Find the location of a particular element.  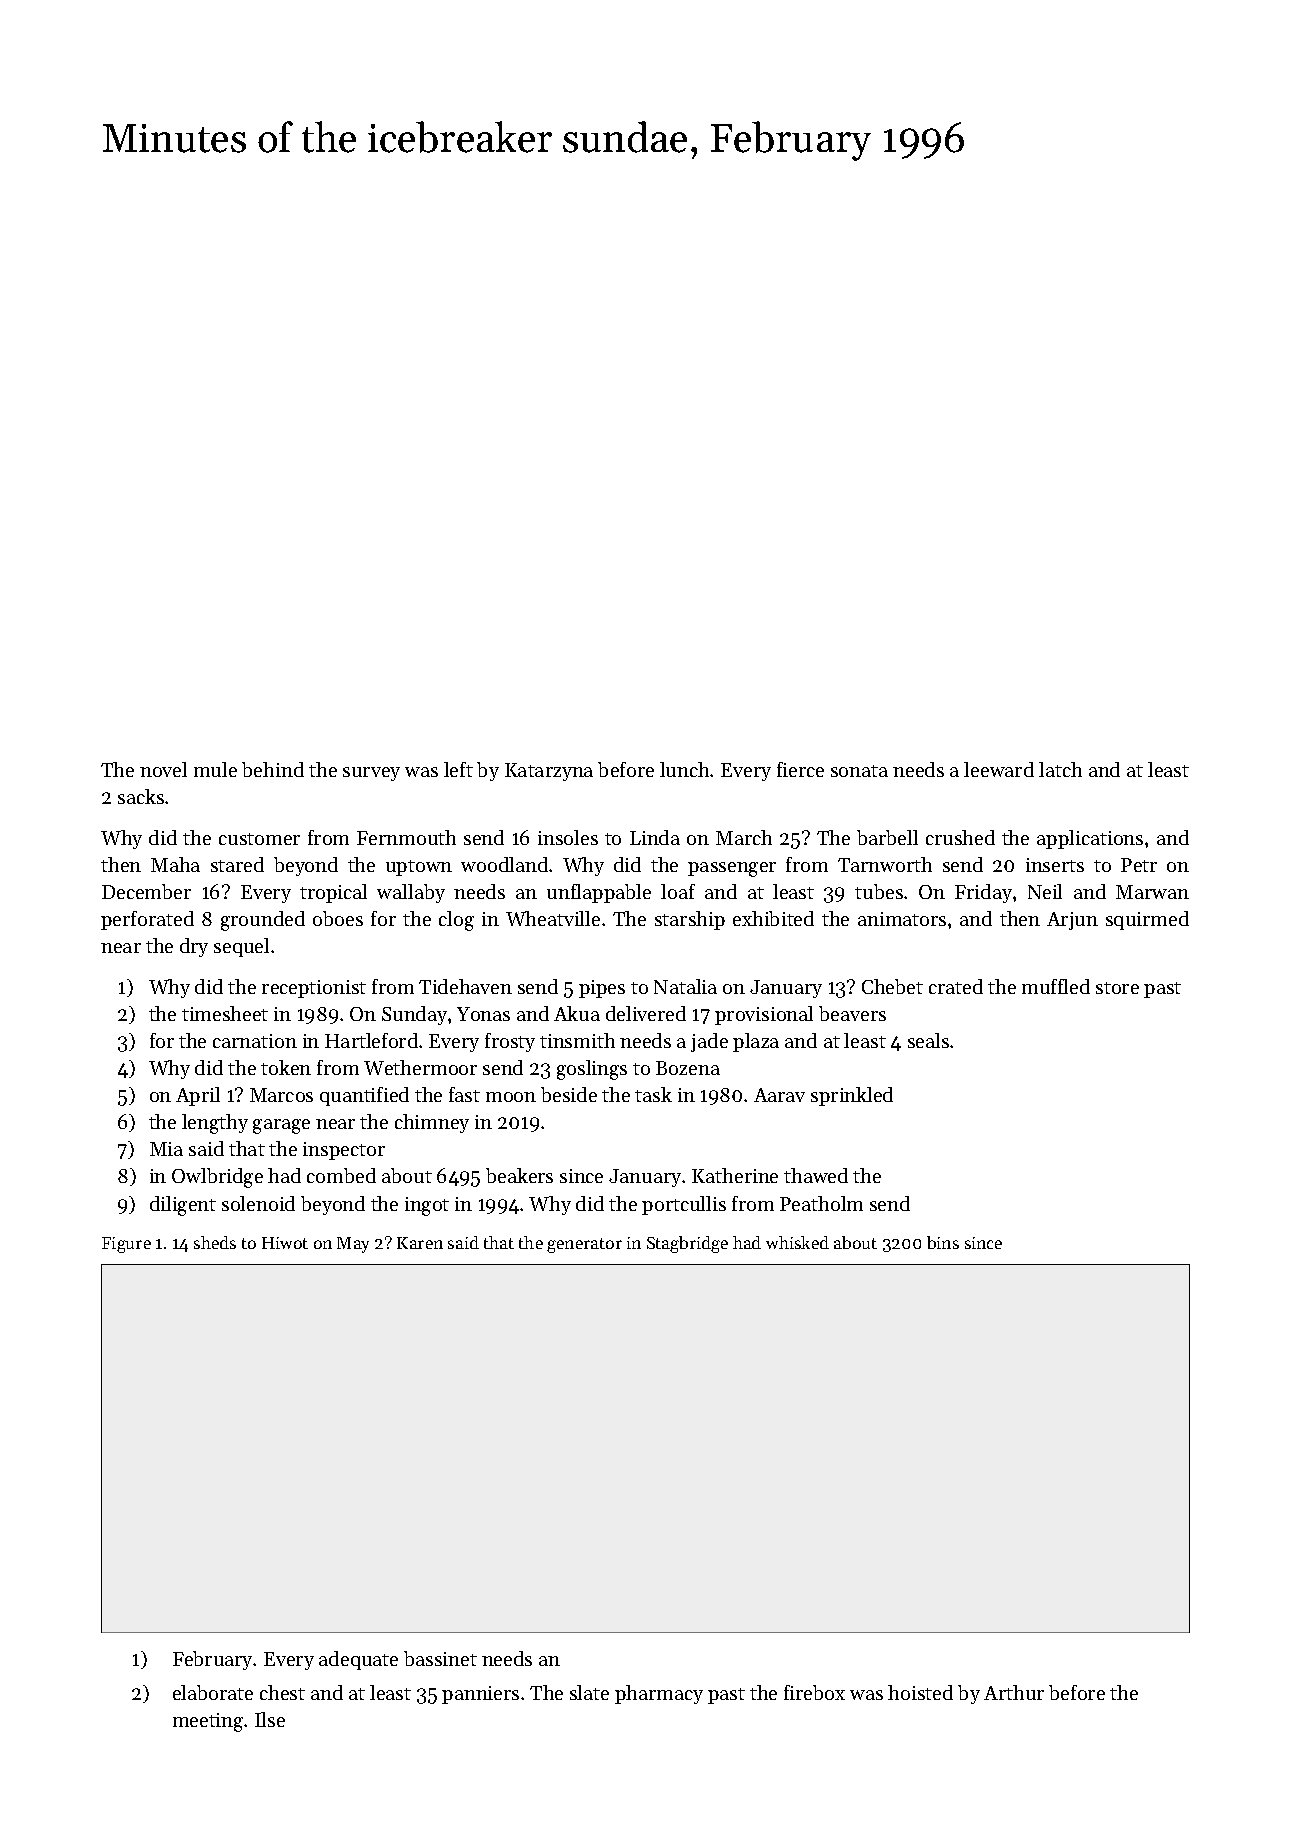

May is located at coordinates (353, 1245).
